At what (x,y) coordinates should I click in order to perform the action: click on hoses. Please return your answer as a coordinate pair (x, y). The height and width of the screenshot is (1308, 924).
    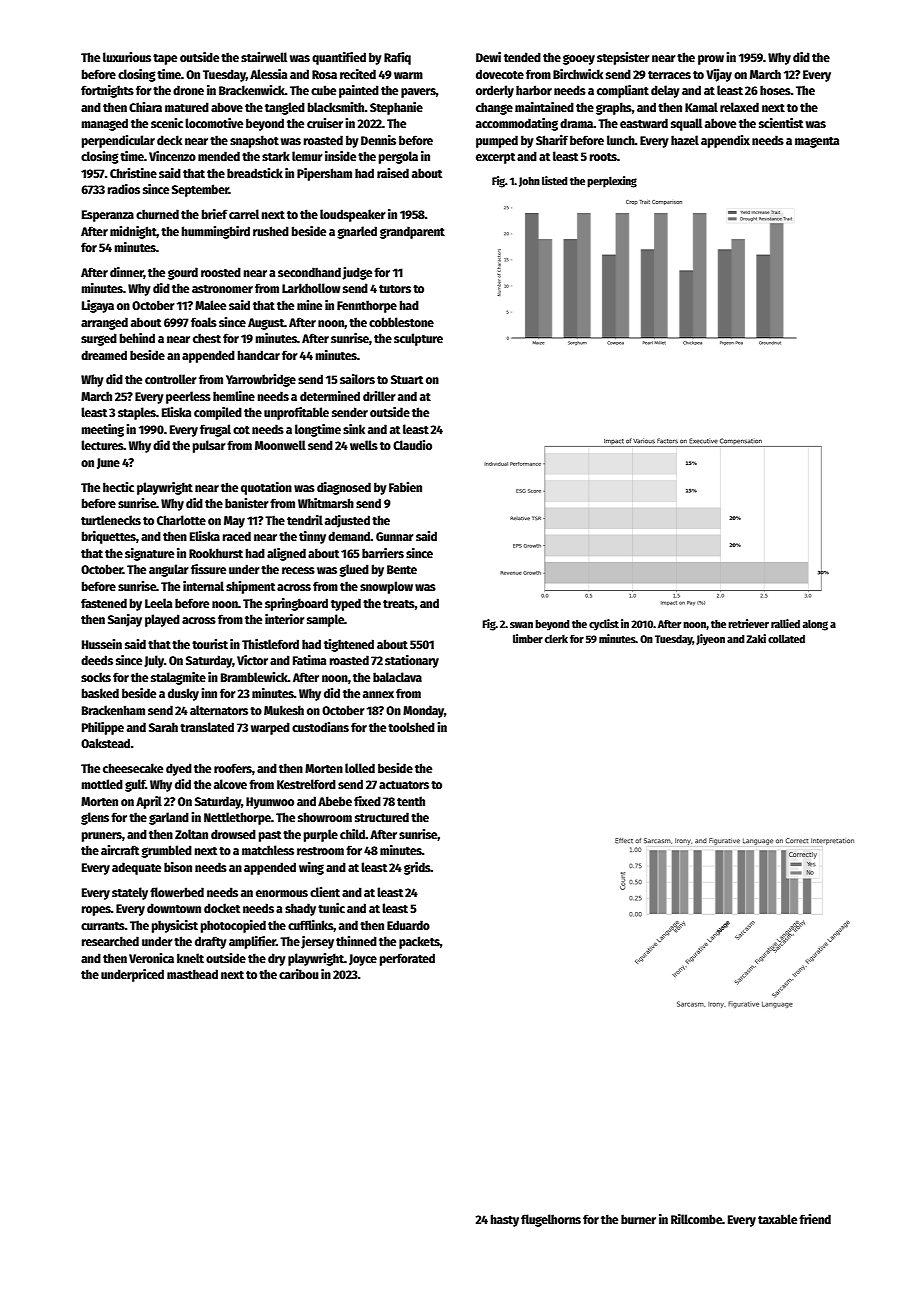
    Looking at the image, I should click on (775, 90).
